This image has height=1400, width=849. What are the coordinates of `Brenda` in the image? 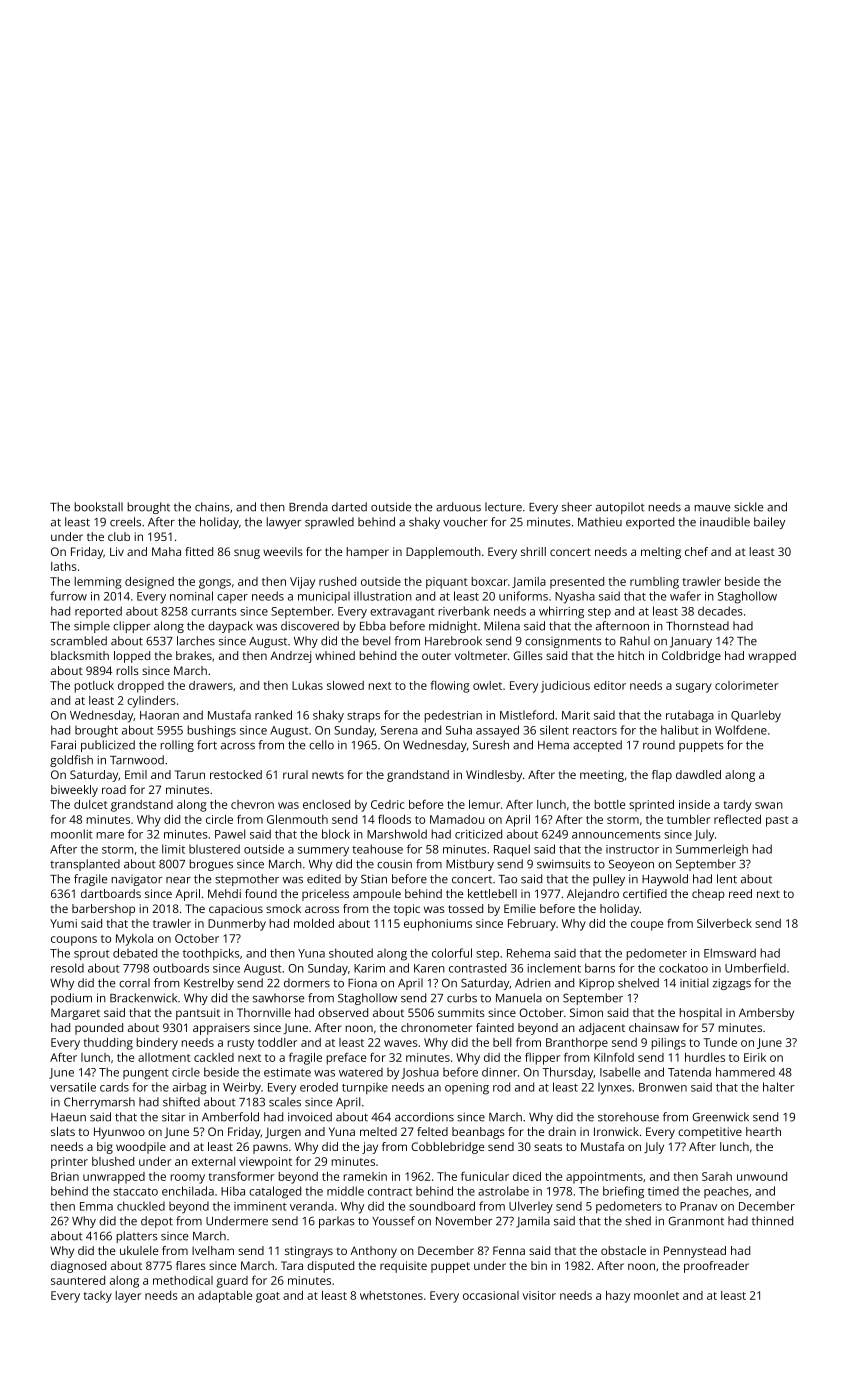 It's located at (308, 507).
